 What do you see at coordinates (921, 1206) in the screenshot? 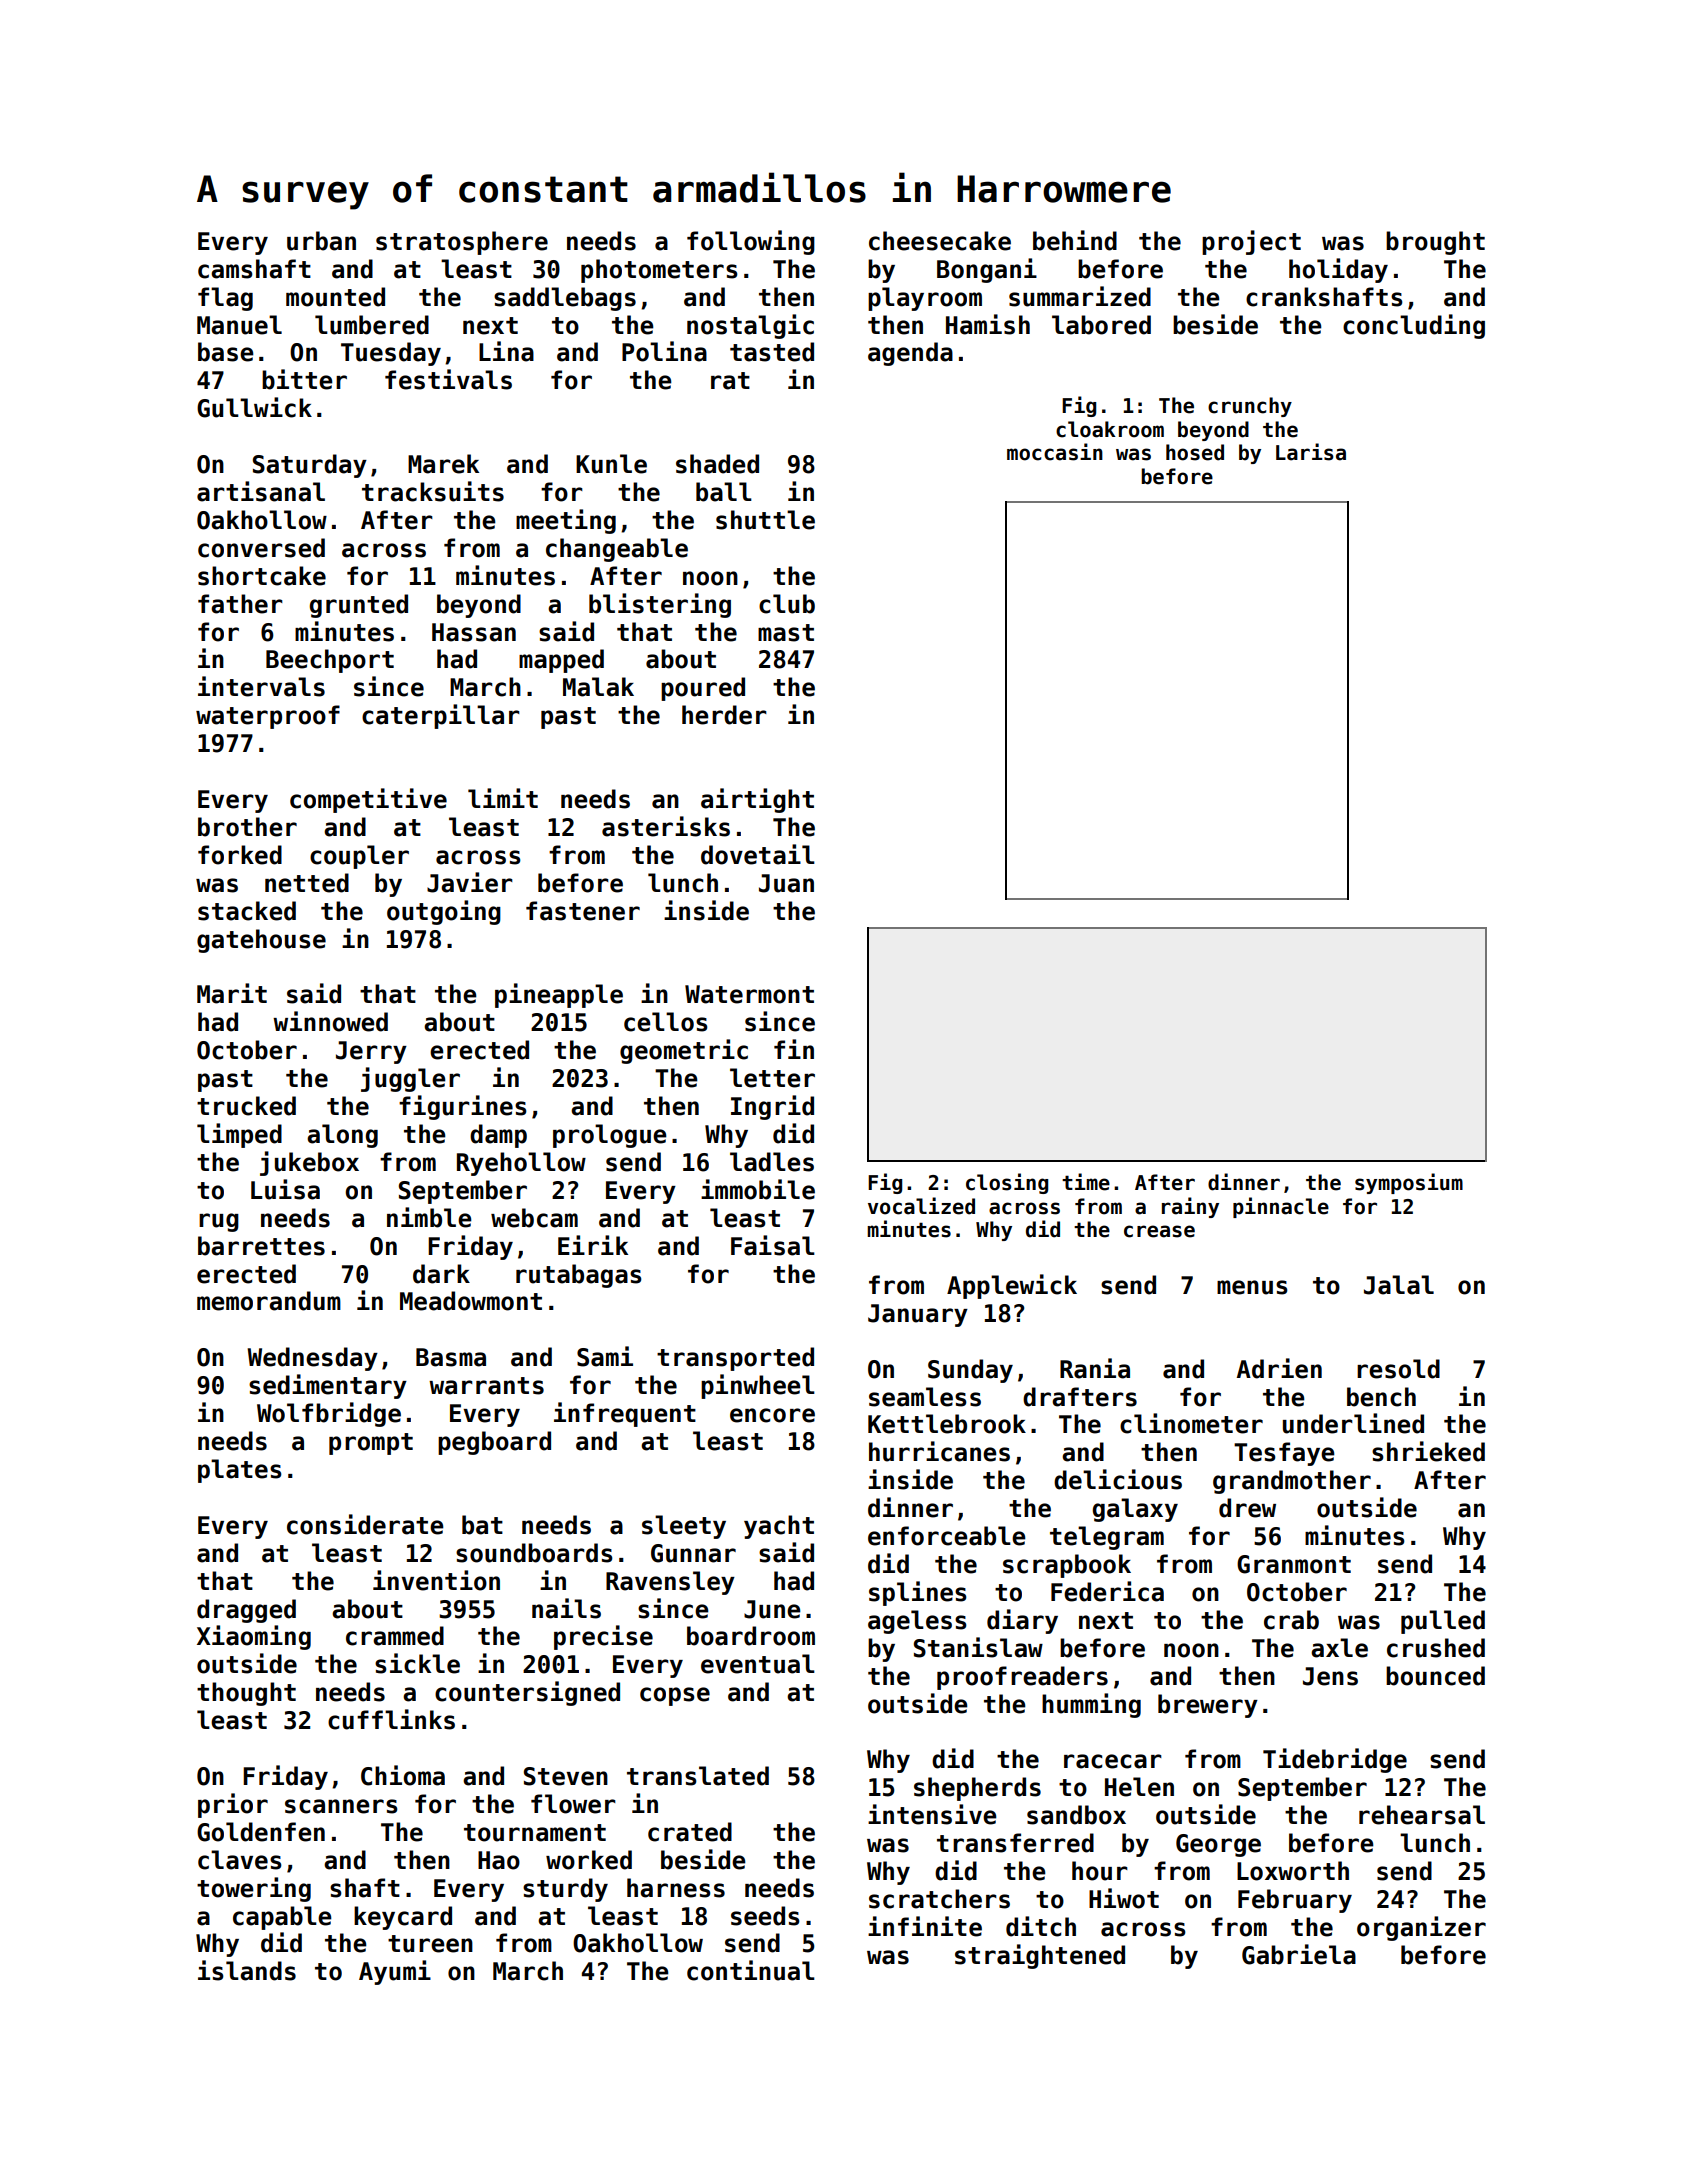
I see `vocalized` at bounding box center [921, 1206].
